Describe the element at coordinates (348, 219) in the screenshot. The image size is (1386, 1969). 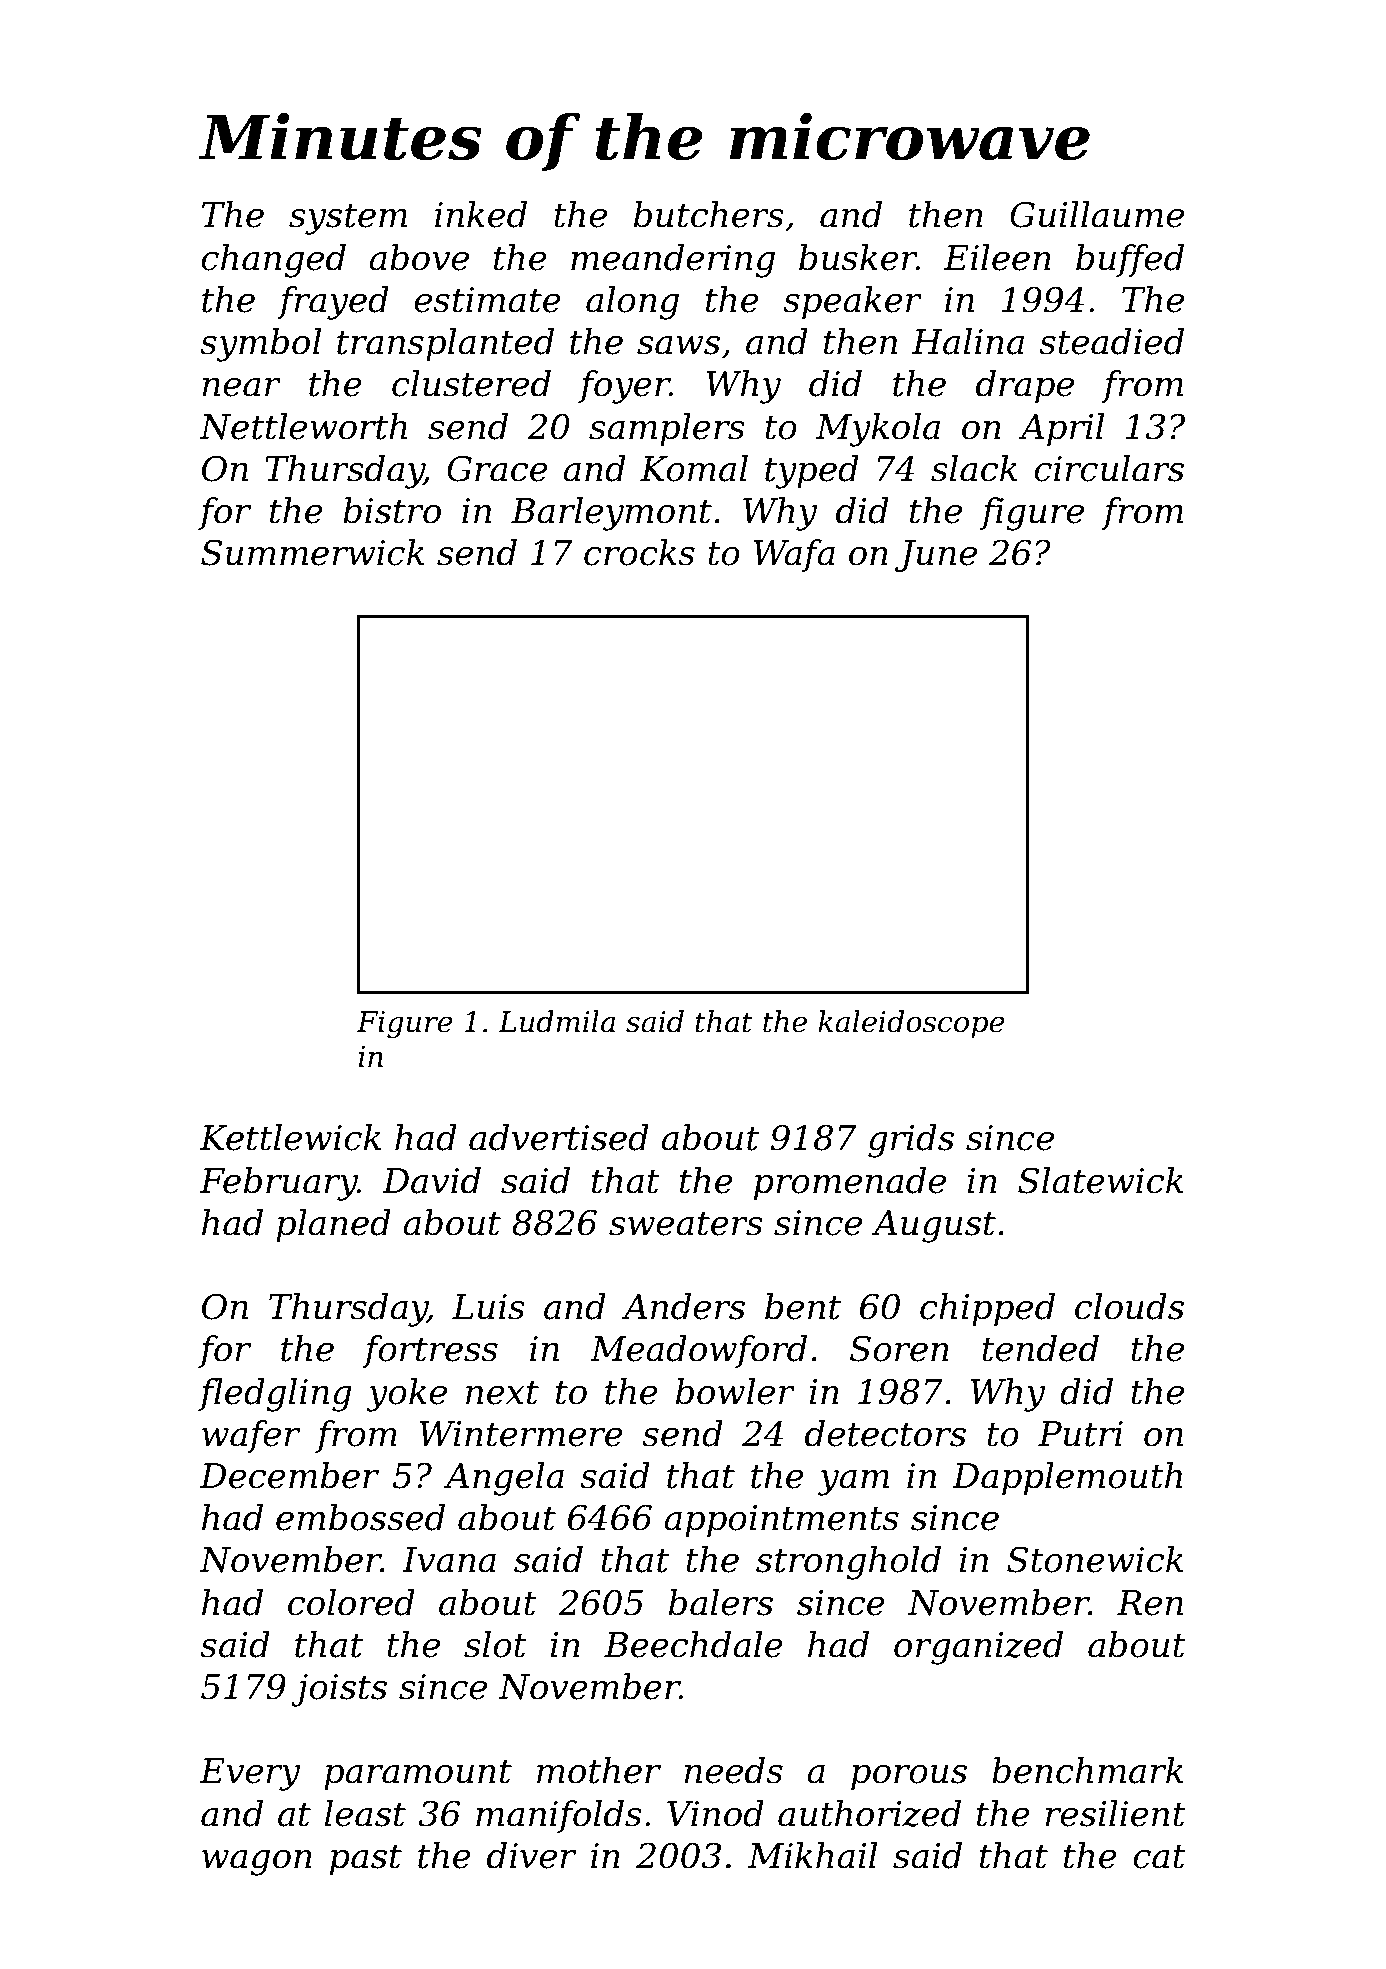
I see `system` at that location.
